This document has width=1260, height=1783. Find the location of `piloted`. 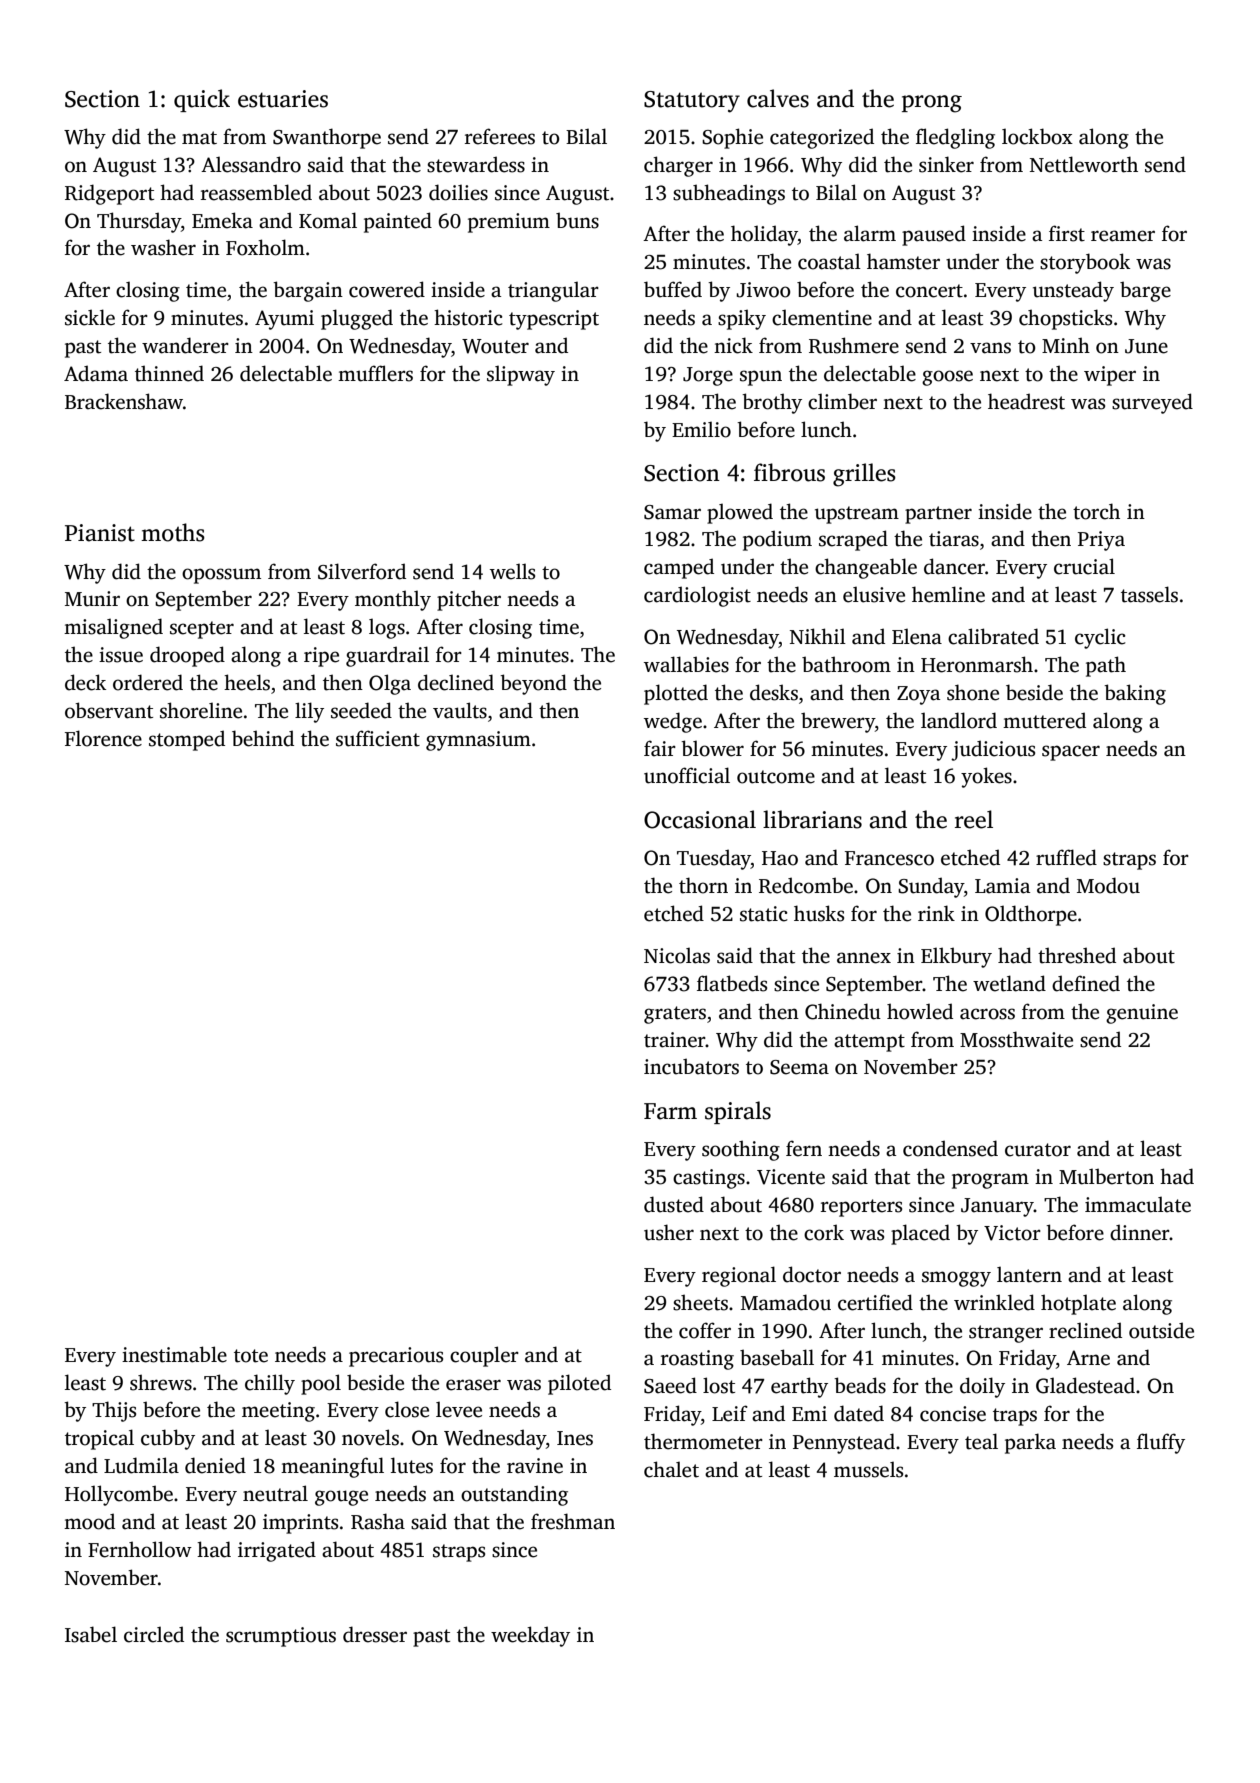

piloted is located at coordinates (579, 1384).
